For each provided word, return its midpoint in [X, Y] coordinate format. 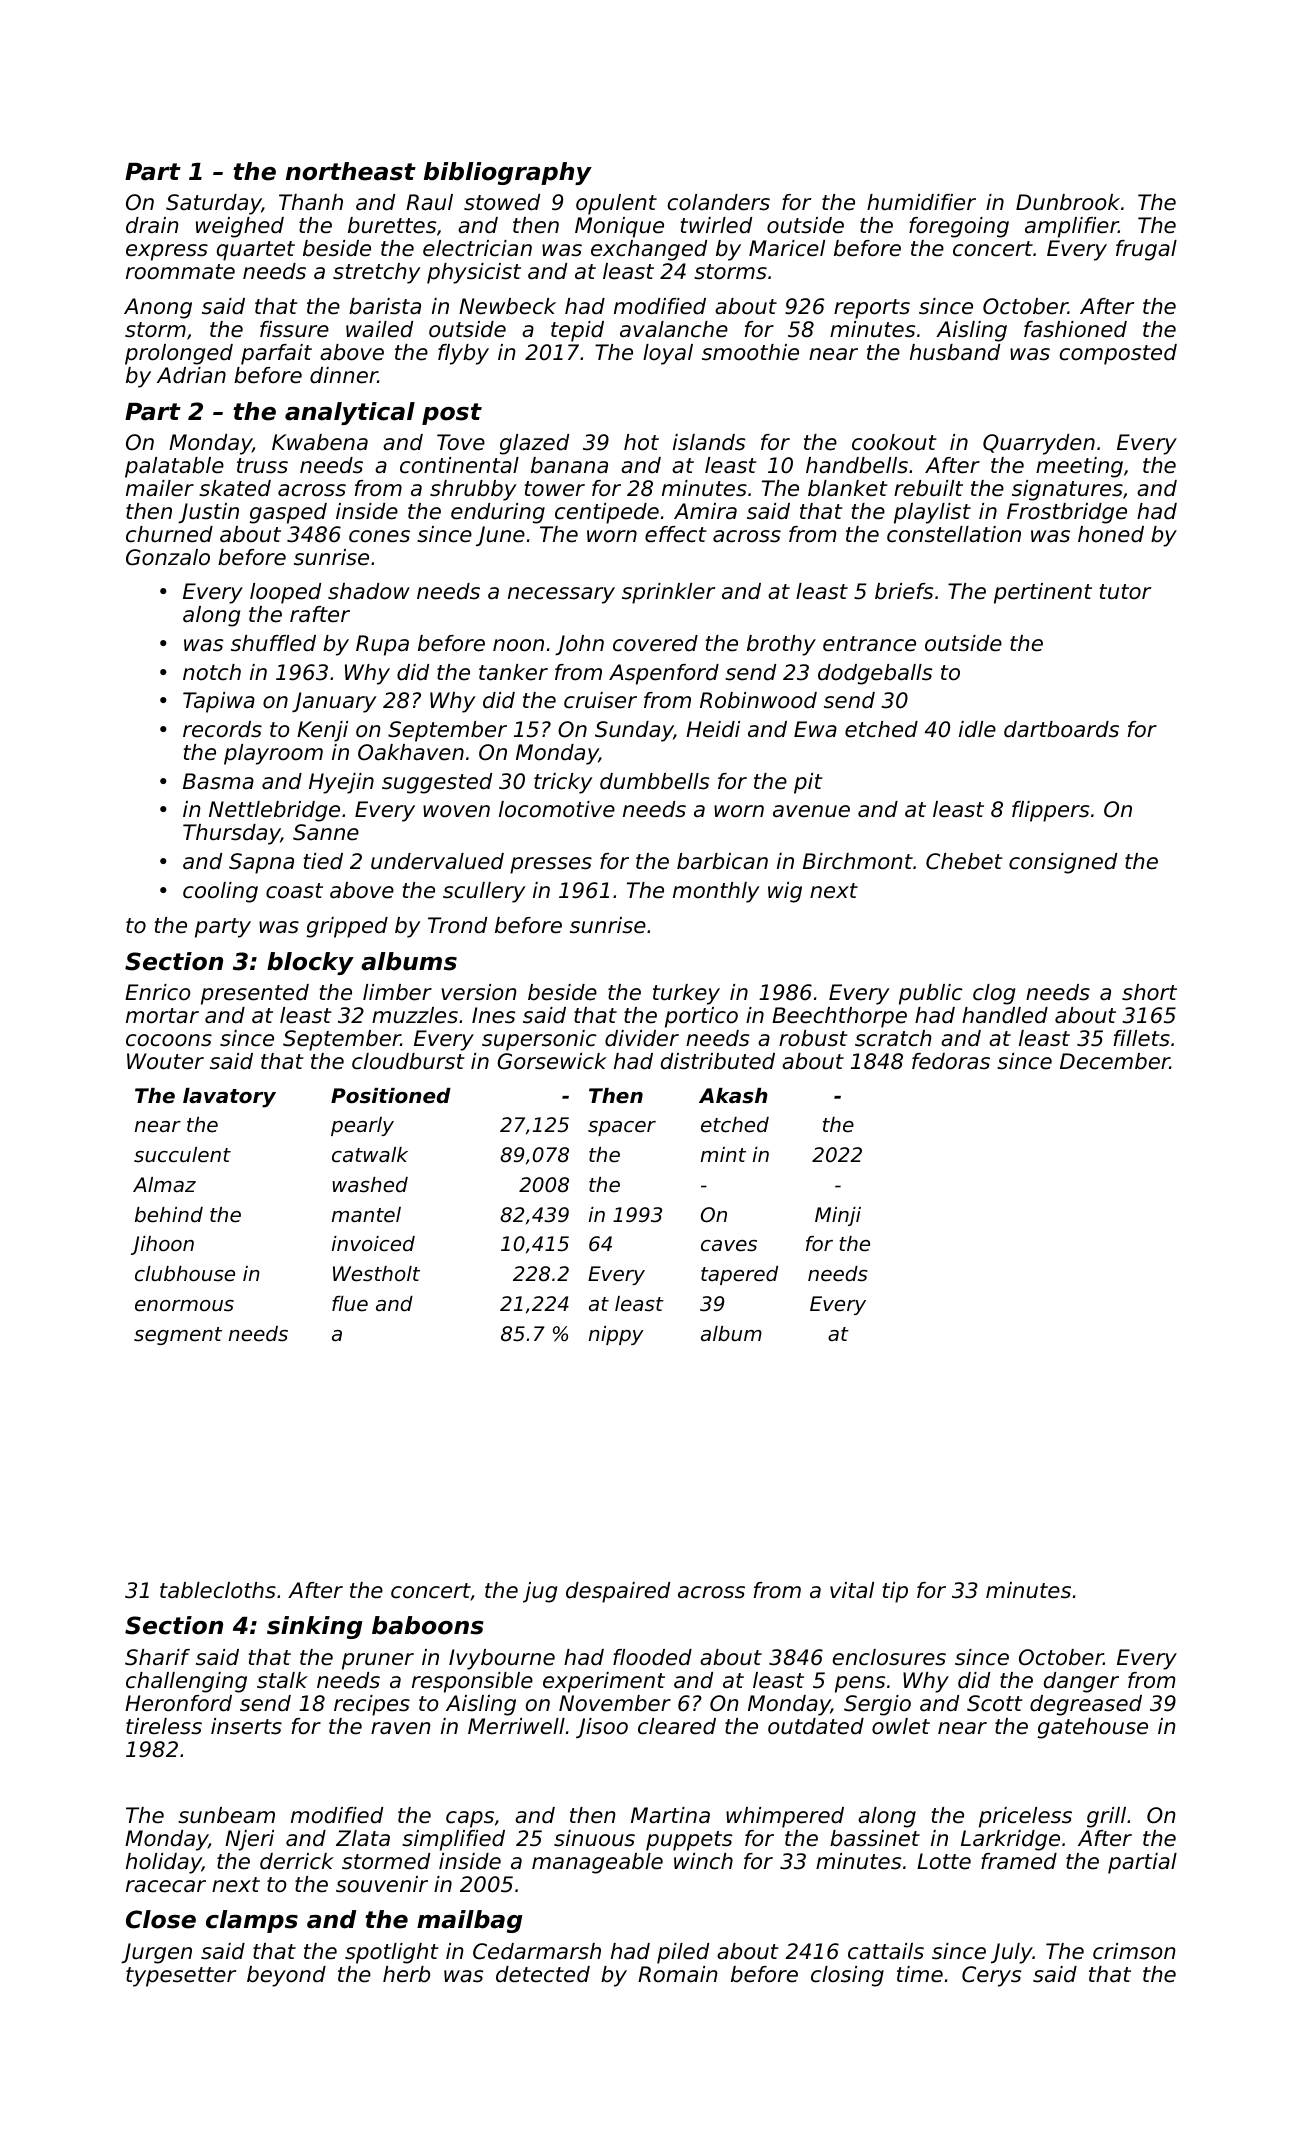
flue [350, 1304]
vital [852, 1590]
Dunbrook [1068, 202]
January [334, 702]
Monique [619, 227]
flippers [1050, 811]
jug [540, 1592]
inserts [246, 1726]
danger [1081, 1682]
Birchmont [858, 861]
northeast [351, 171]
